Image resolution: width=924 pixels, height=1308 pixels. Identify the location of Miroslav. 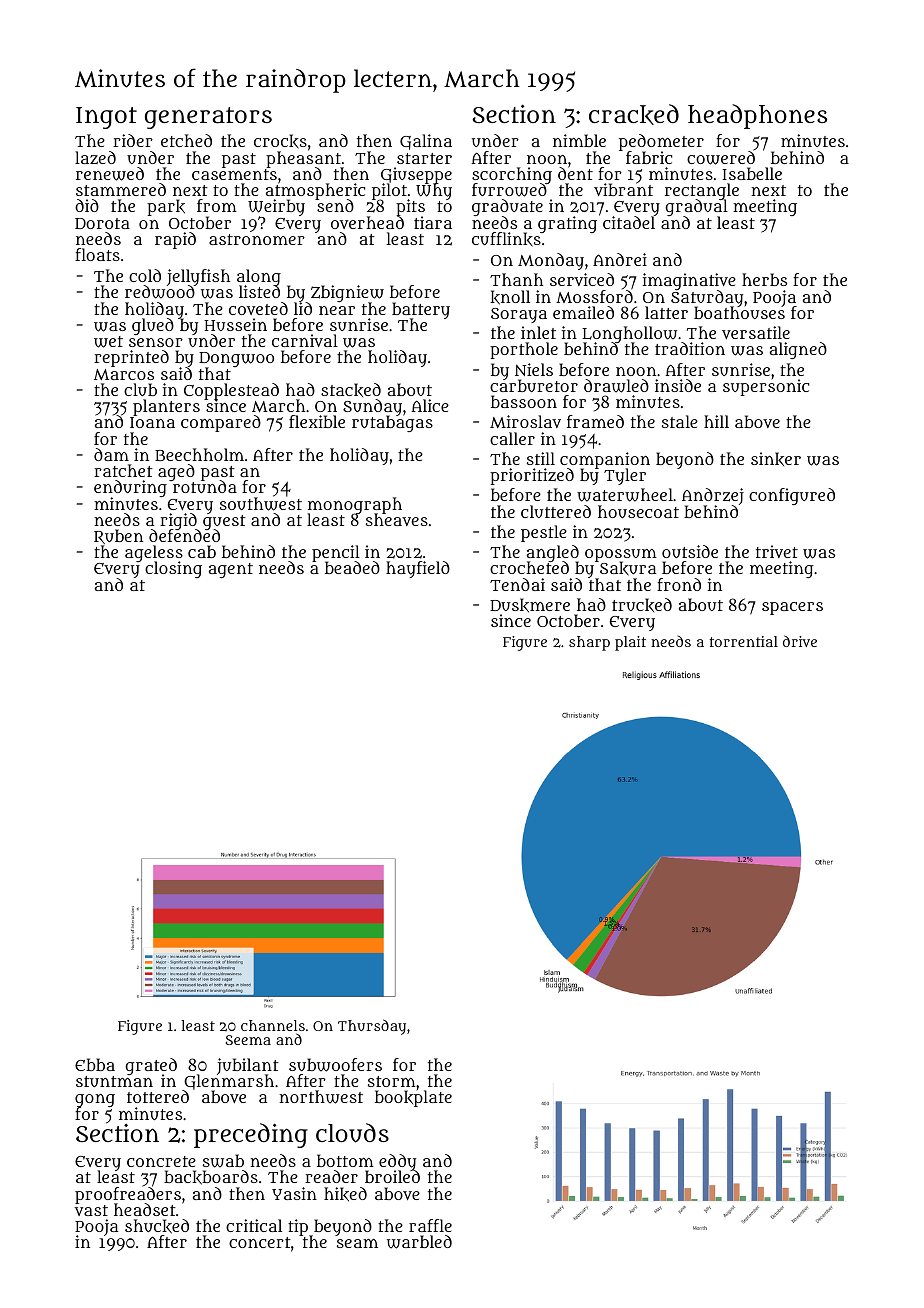
(525, 421).
